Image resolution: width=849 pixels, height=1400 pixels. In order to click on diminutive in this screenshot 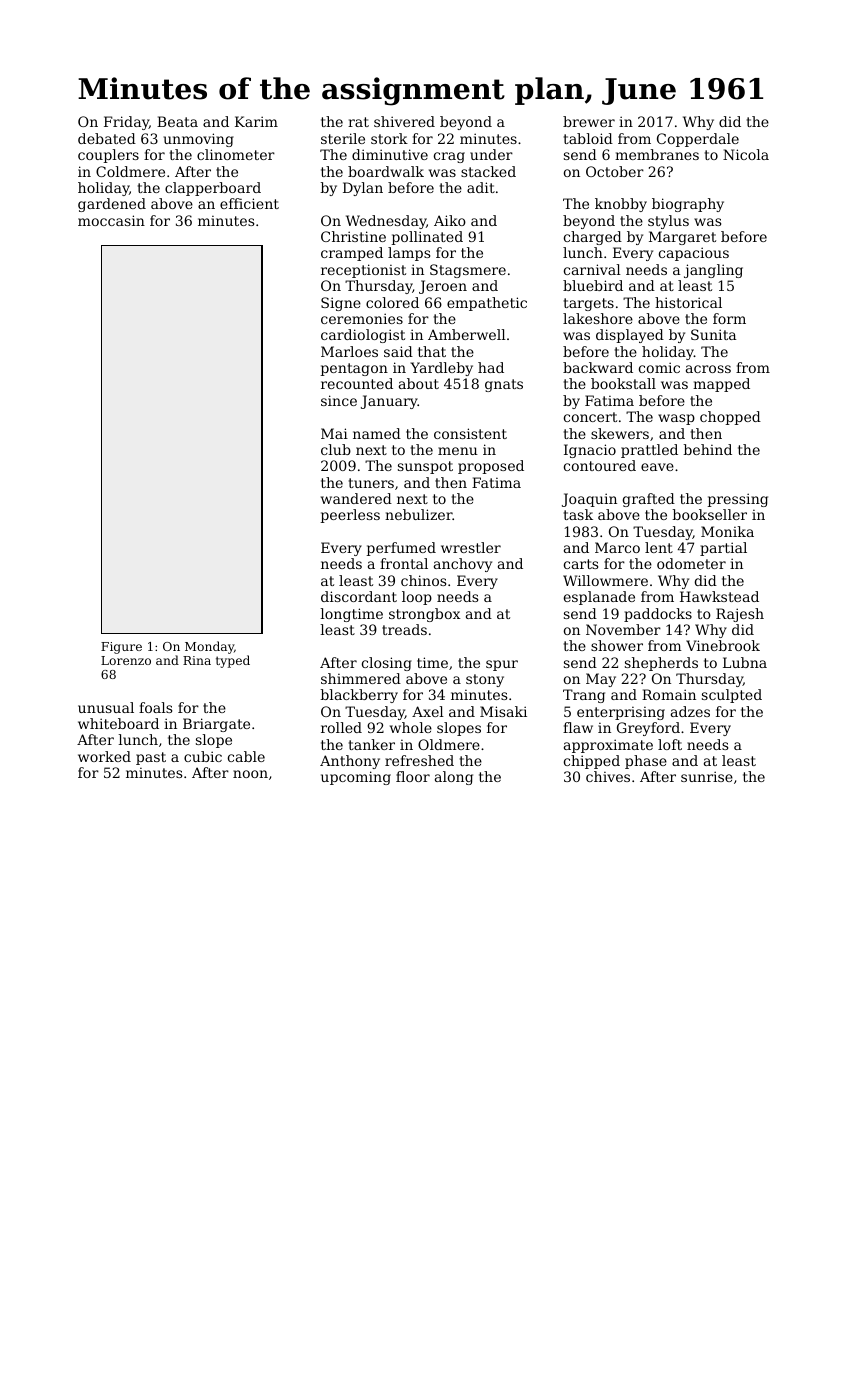, I will do `click(390, 154)`.
